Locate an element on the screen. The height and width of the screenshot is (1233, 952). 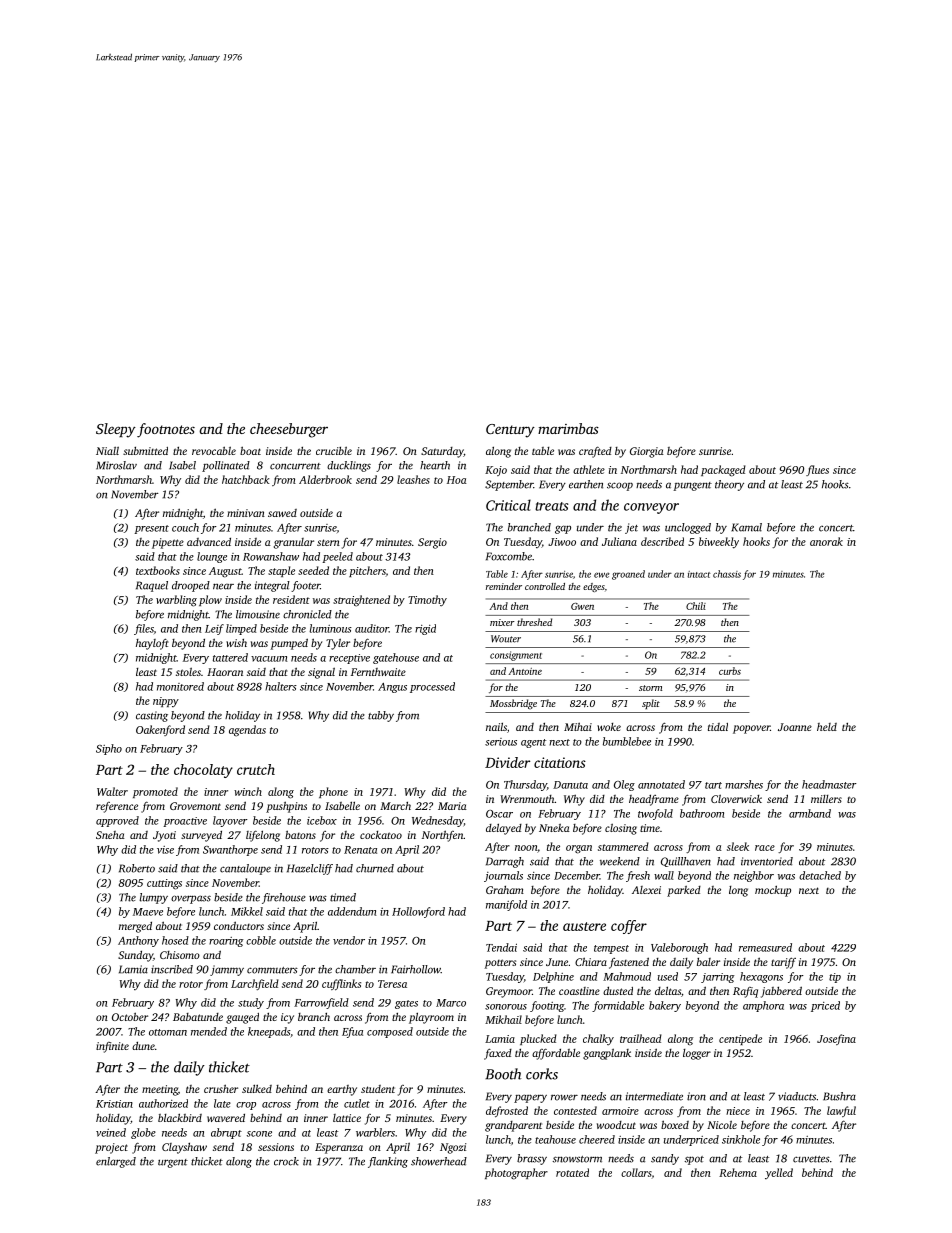
crutch is located at coordinates (256, 769).
